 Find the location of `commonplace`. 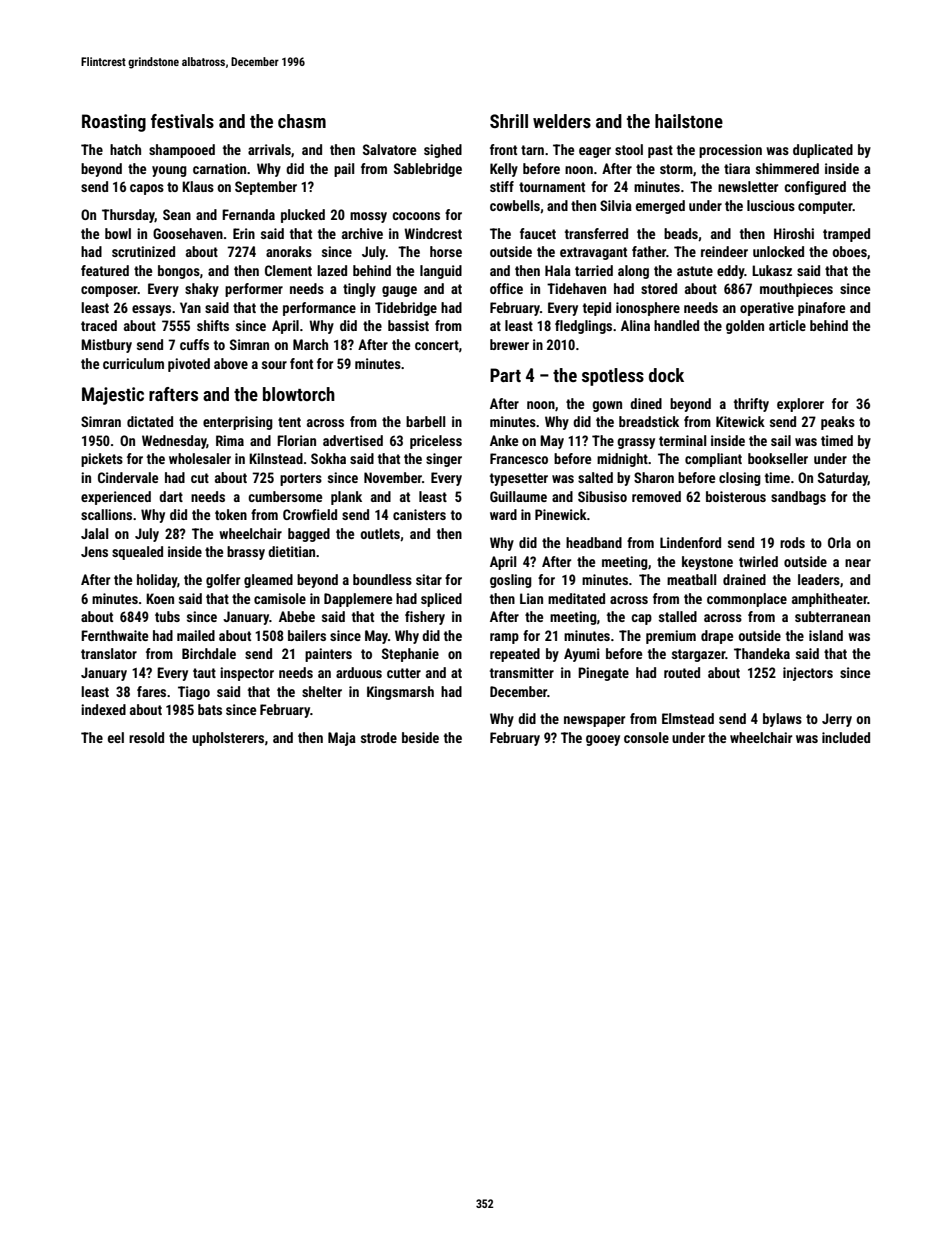

commonplace is located at coordinates (747, 600).
